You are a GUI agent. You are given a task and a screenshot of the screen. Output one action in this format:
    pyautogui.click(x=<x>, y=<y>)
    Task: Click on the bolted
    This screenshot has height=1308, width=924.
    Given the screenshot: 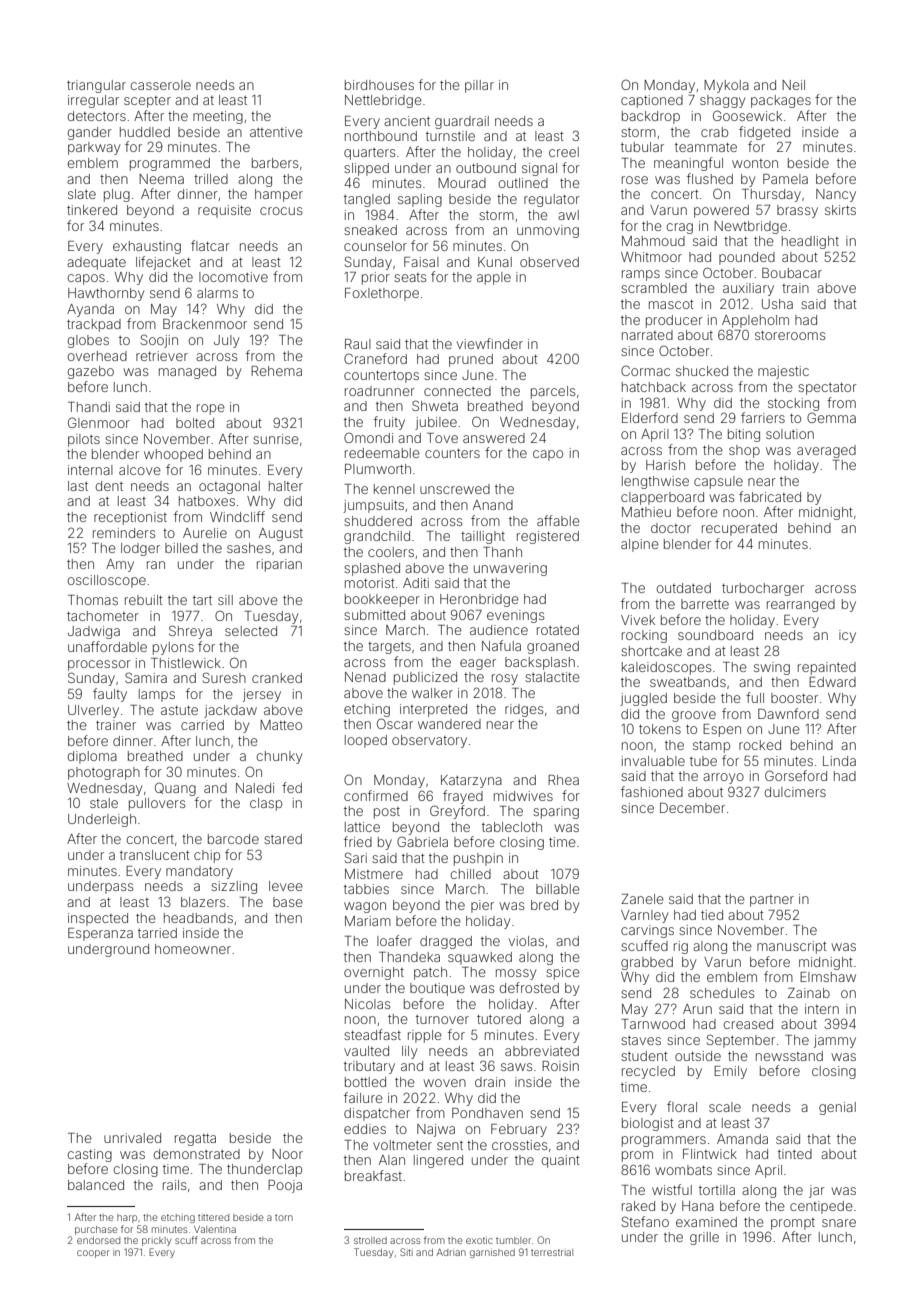 What is the action you would take?
    pyautogui.click(x=195, y=423)
